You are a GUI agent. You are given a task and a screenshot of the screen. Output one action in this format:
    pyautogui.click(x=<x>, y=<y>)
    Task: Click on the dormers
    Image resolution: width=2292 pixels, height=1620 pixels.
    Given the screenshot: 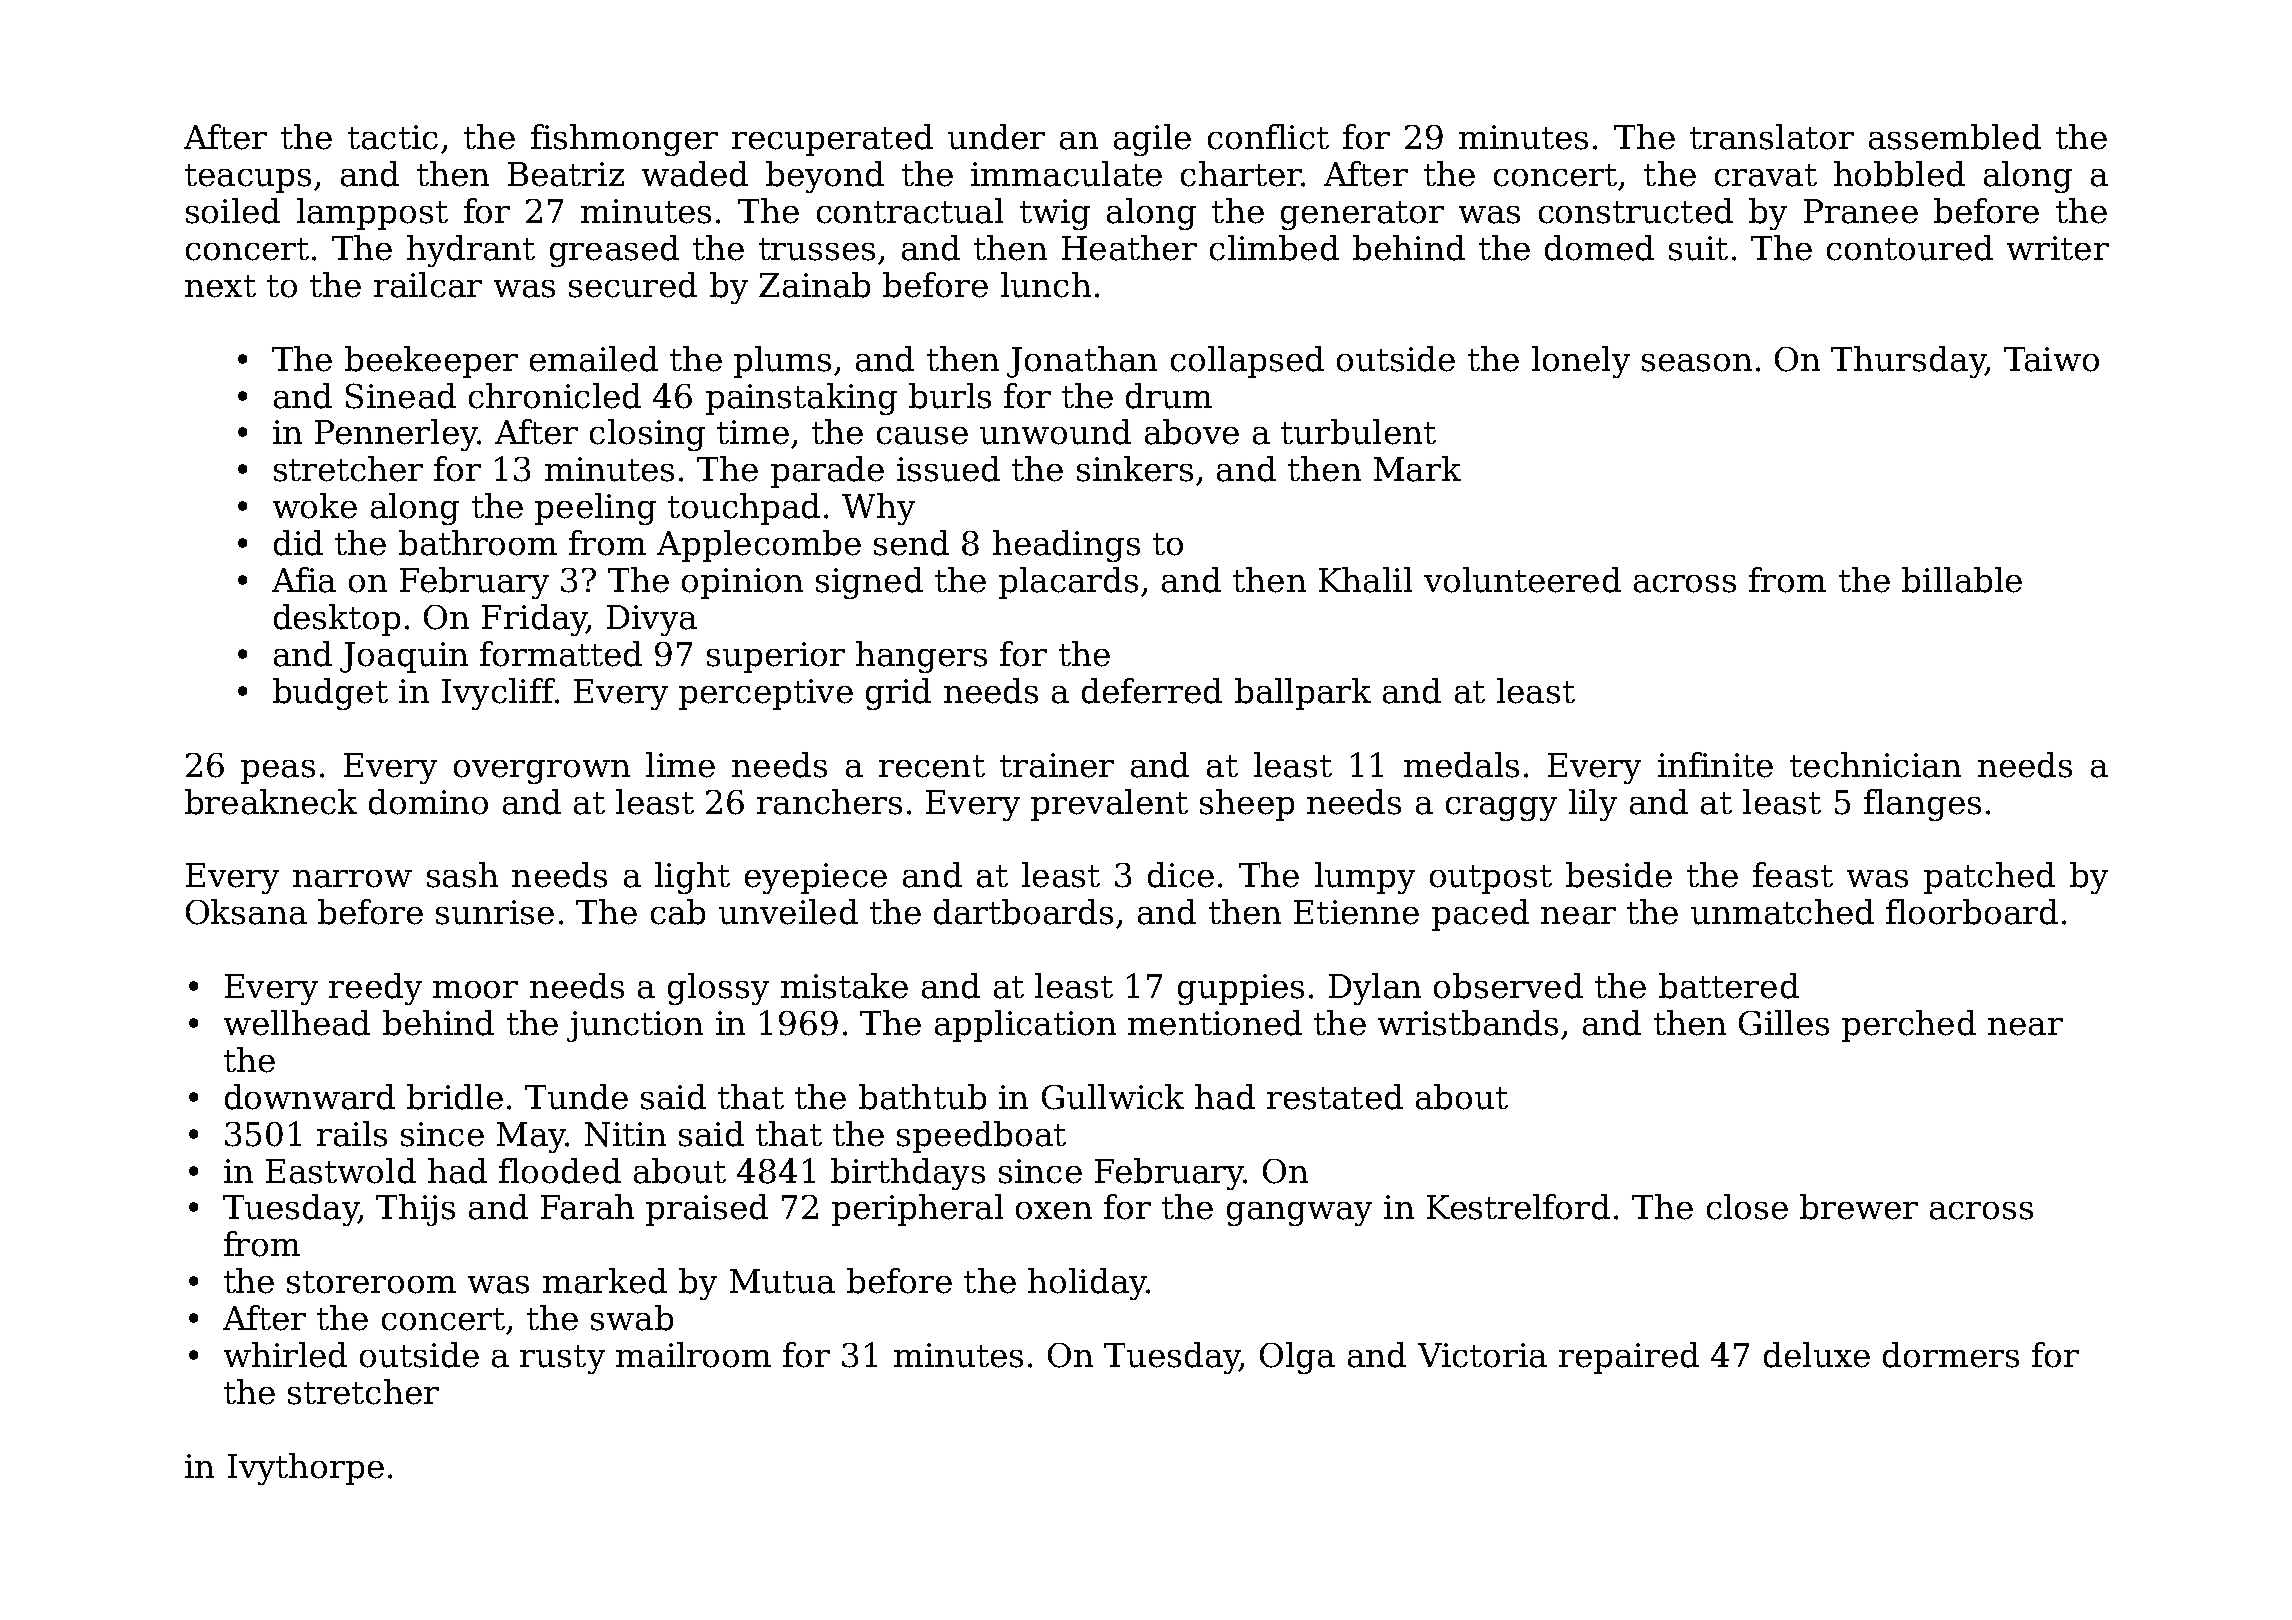 What is the action you would take?
    pyautogui.click(x=1951, y=1355)
